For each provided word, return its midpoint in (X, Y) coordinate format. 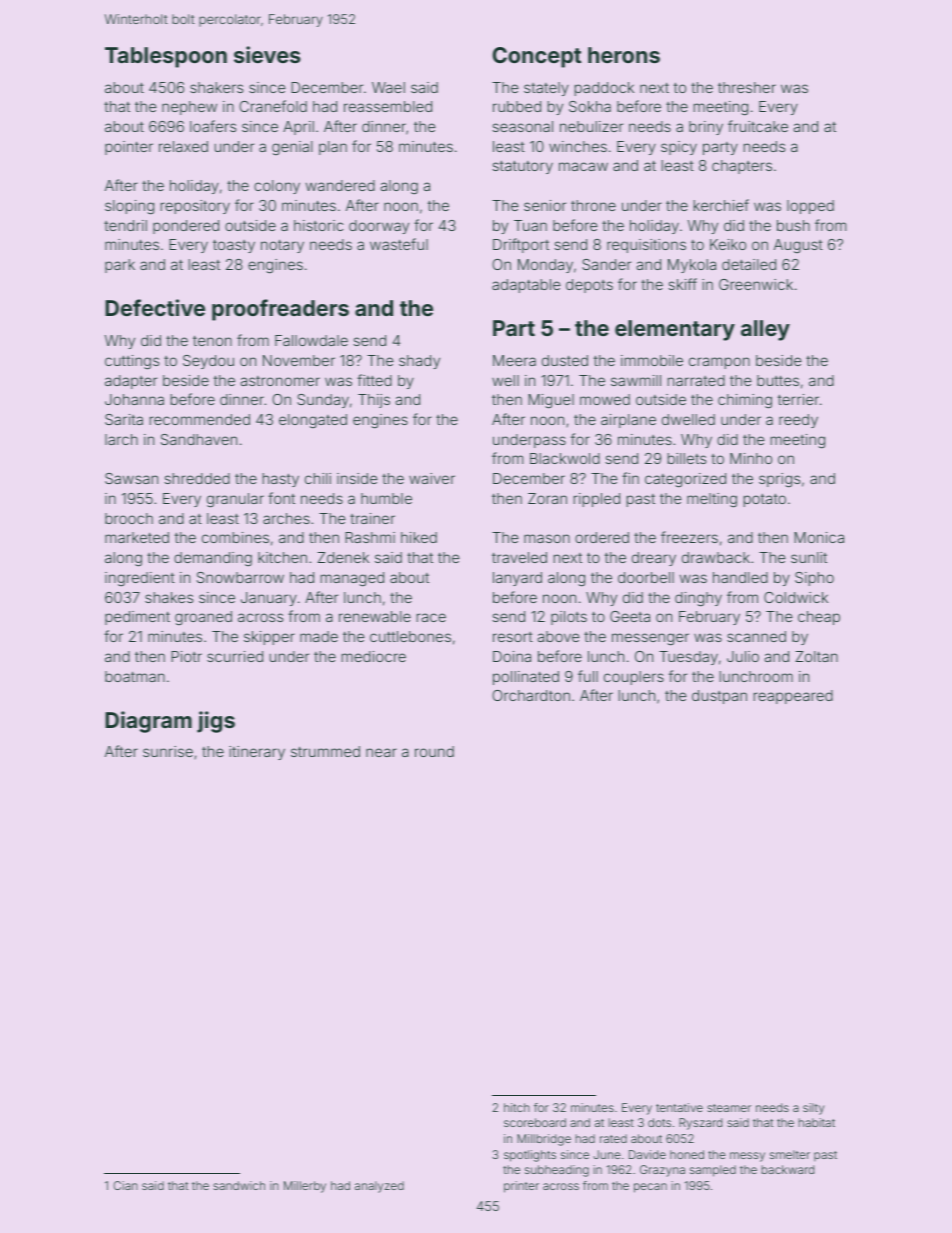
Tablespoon (166, 57)
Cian (126, 1185)
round (434, 751)
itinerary (257, 753)
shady (419, 362)
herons (624, 55)
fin (630, 478)
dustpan (719, 697)
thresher (747, 87)
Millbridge (544, 1140)
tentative (679, 1107)
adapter (131, 382)
